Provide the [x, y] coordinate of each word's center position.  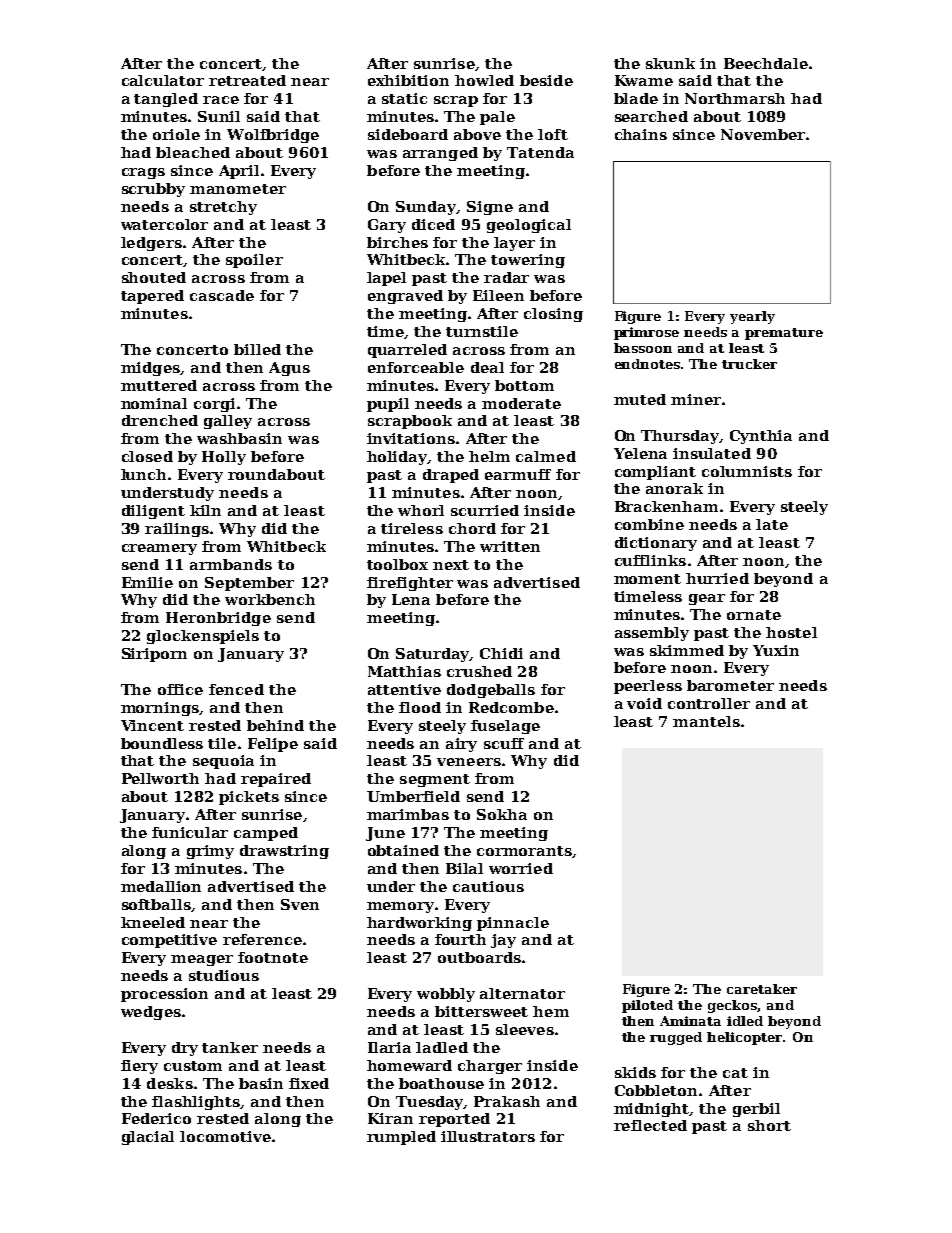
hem [551, 1011]
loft [553, 134]
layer [514, 244]
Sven [300, 904]
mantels [706, 721]
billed [257, 349]
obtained [403, 850]
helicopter [745, 1038]
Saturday [433, 655]
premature [784, 334]
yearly [752, 317]
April [239, 172]
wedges [151, 1013]
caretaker [762, 989]
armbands [231, 564]
